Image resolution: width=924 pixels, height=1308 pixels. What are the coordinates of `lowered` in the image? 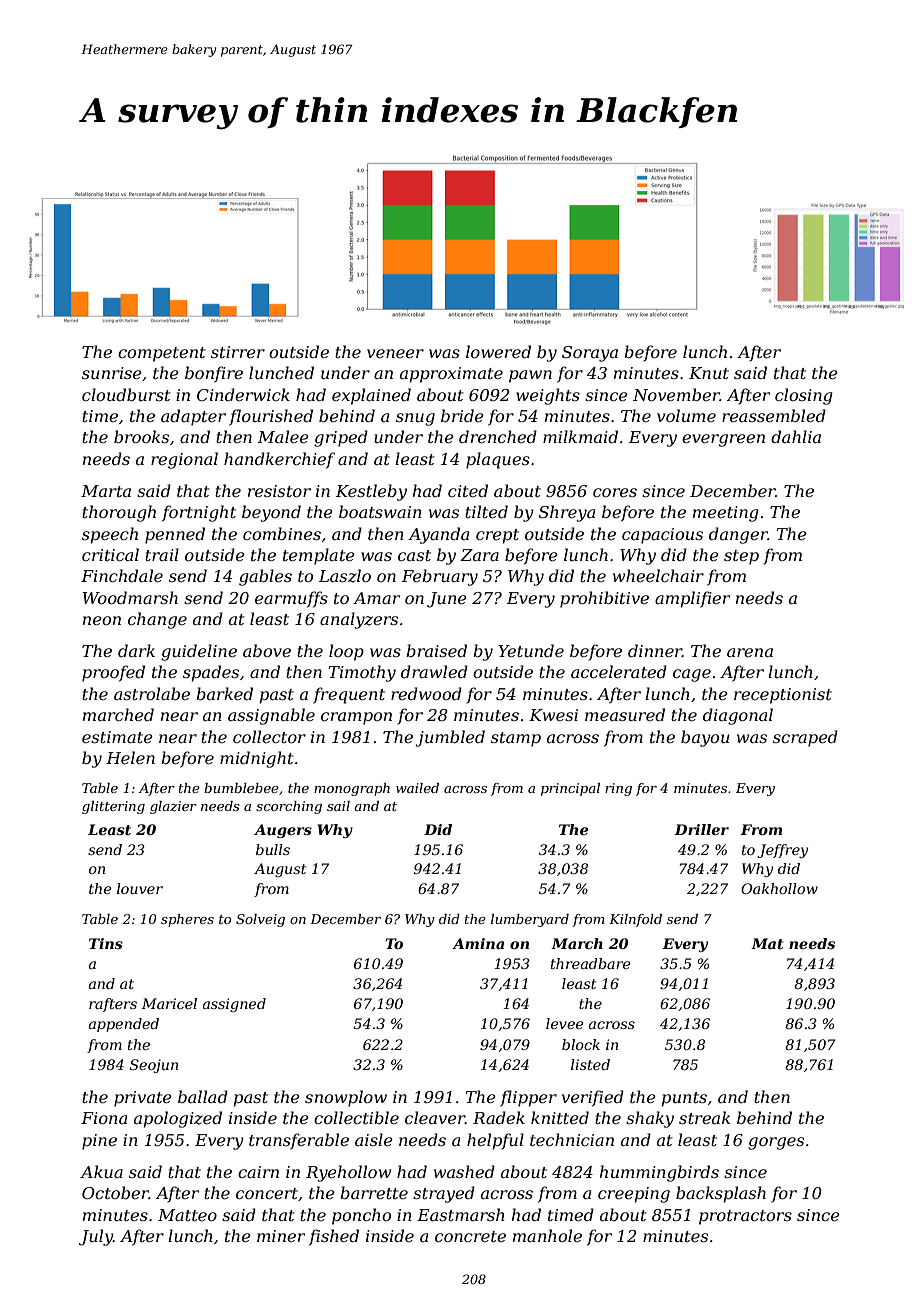 It's located at (498, 351).
